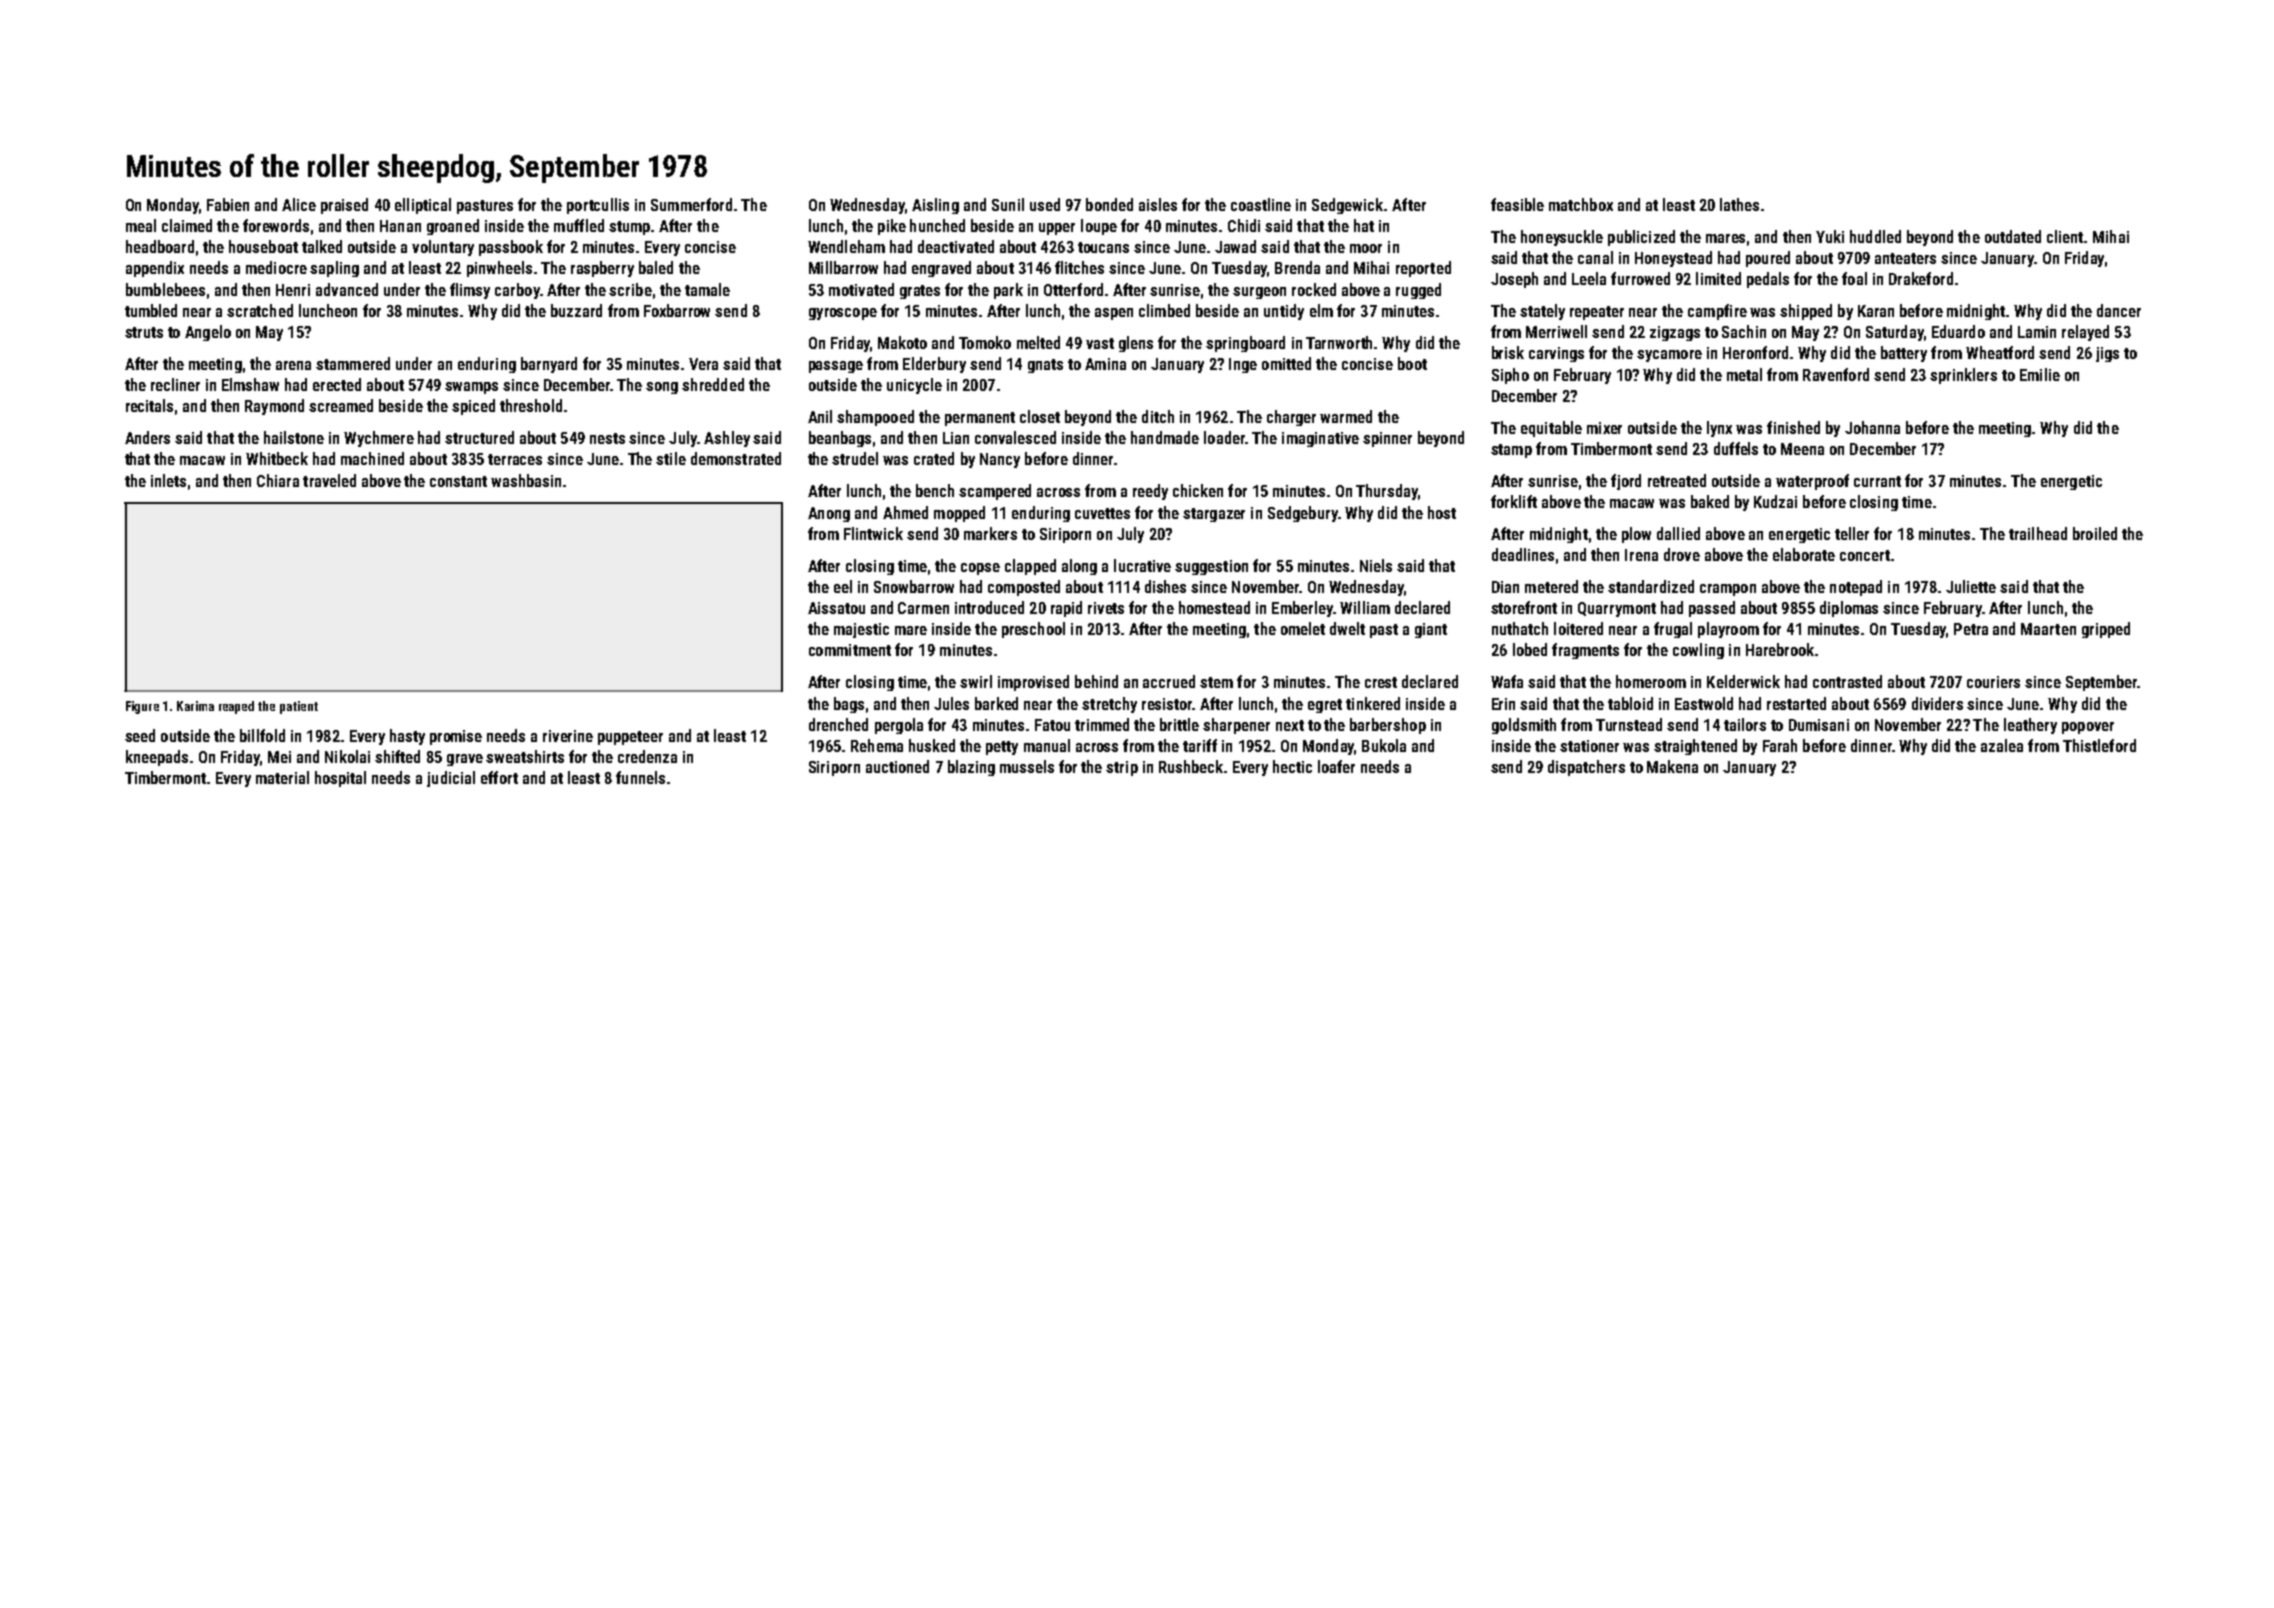  Describe the element at coordinates (1993, 682) in the screenshot. I see `couriers` at that location.
